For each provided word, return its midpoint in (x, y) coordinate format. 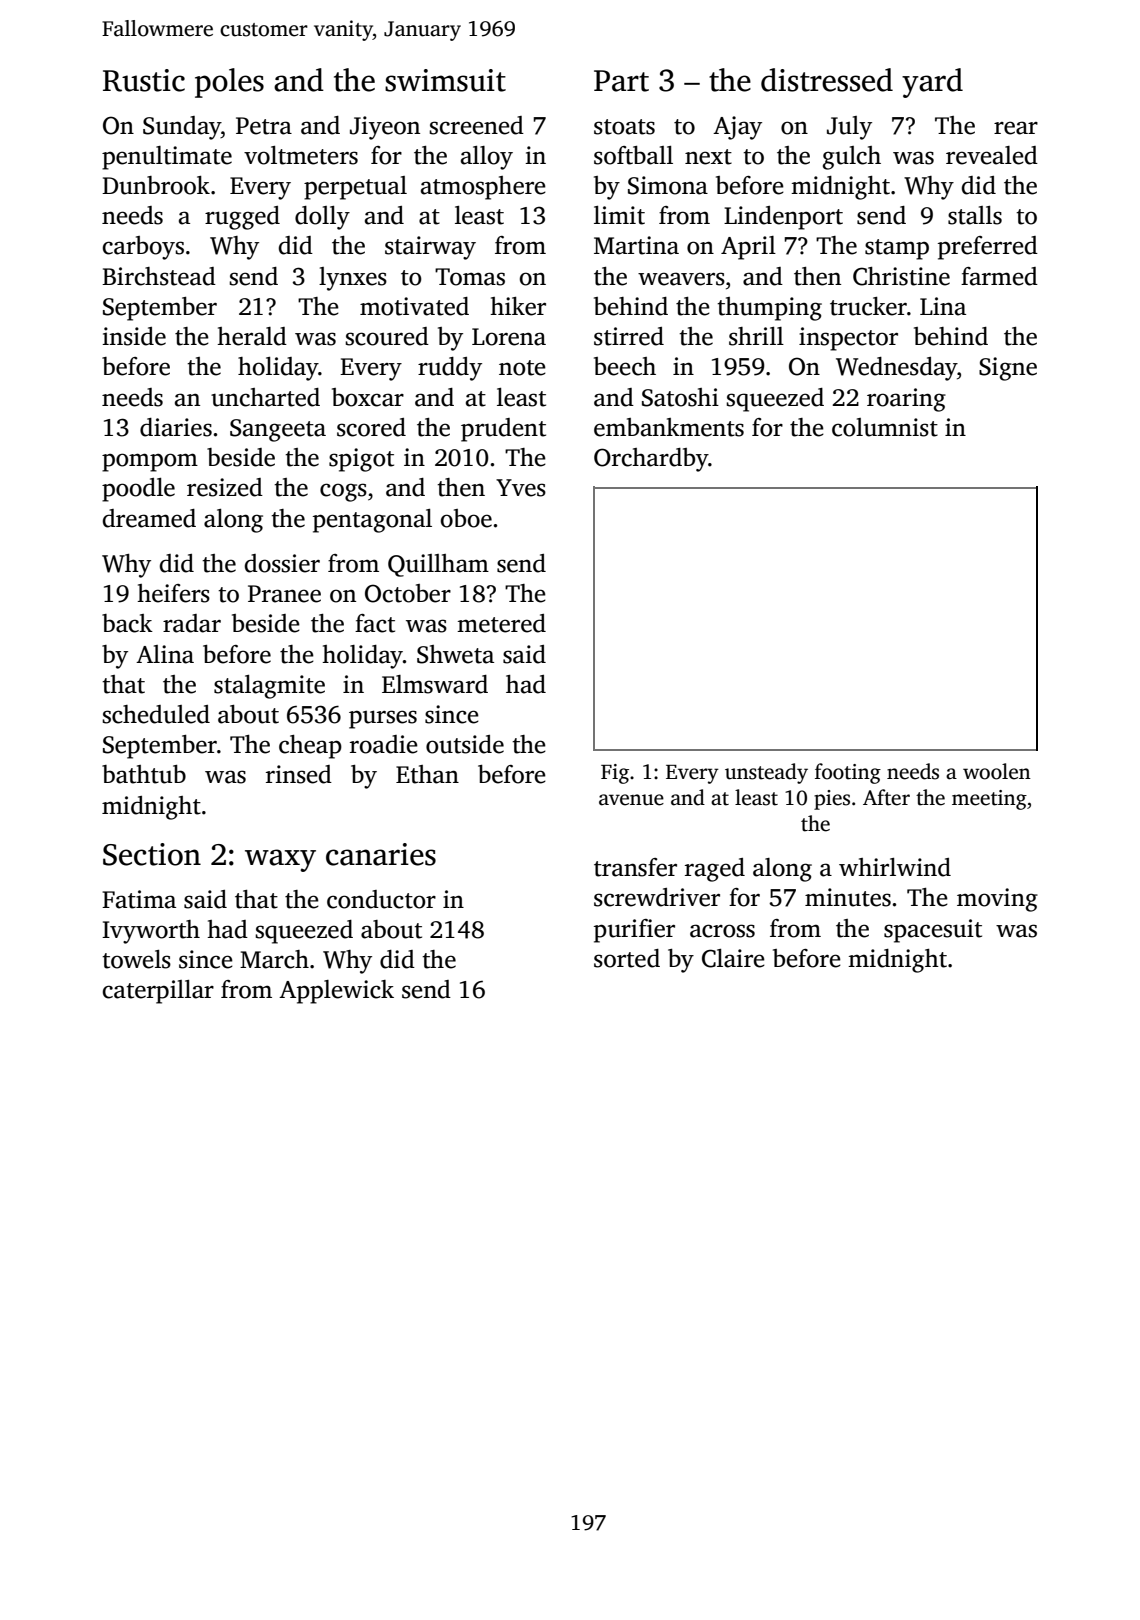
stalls (975, 215)
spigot (361, 460)
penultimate (167, 158)
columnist (885, 427)
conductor (381, 899)
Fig (615, 774)
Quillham (438, 565)
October (408, 593)
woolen (997, 771)
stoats (624, 127)
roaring (906, 400)
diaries (176, 427)
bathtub (144, 774)
